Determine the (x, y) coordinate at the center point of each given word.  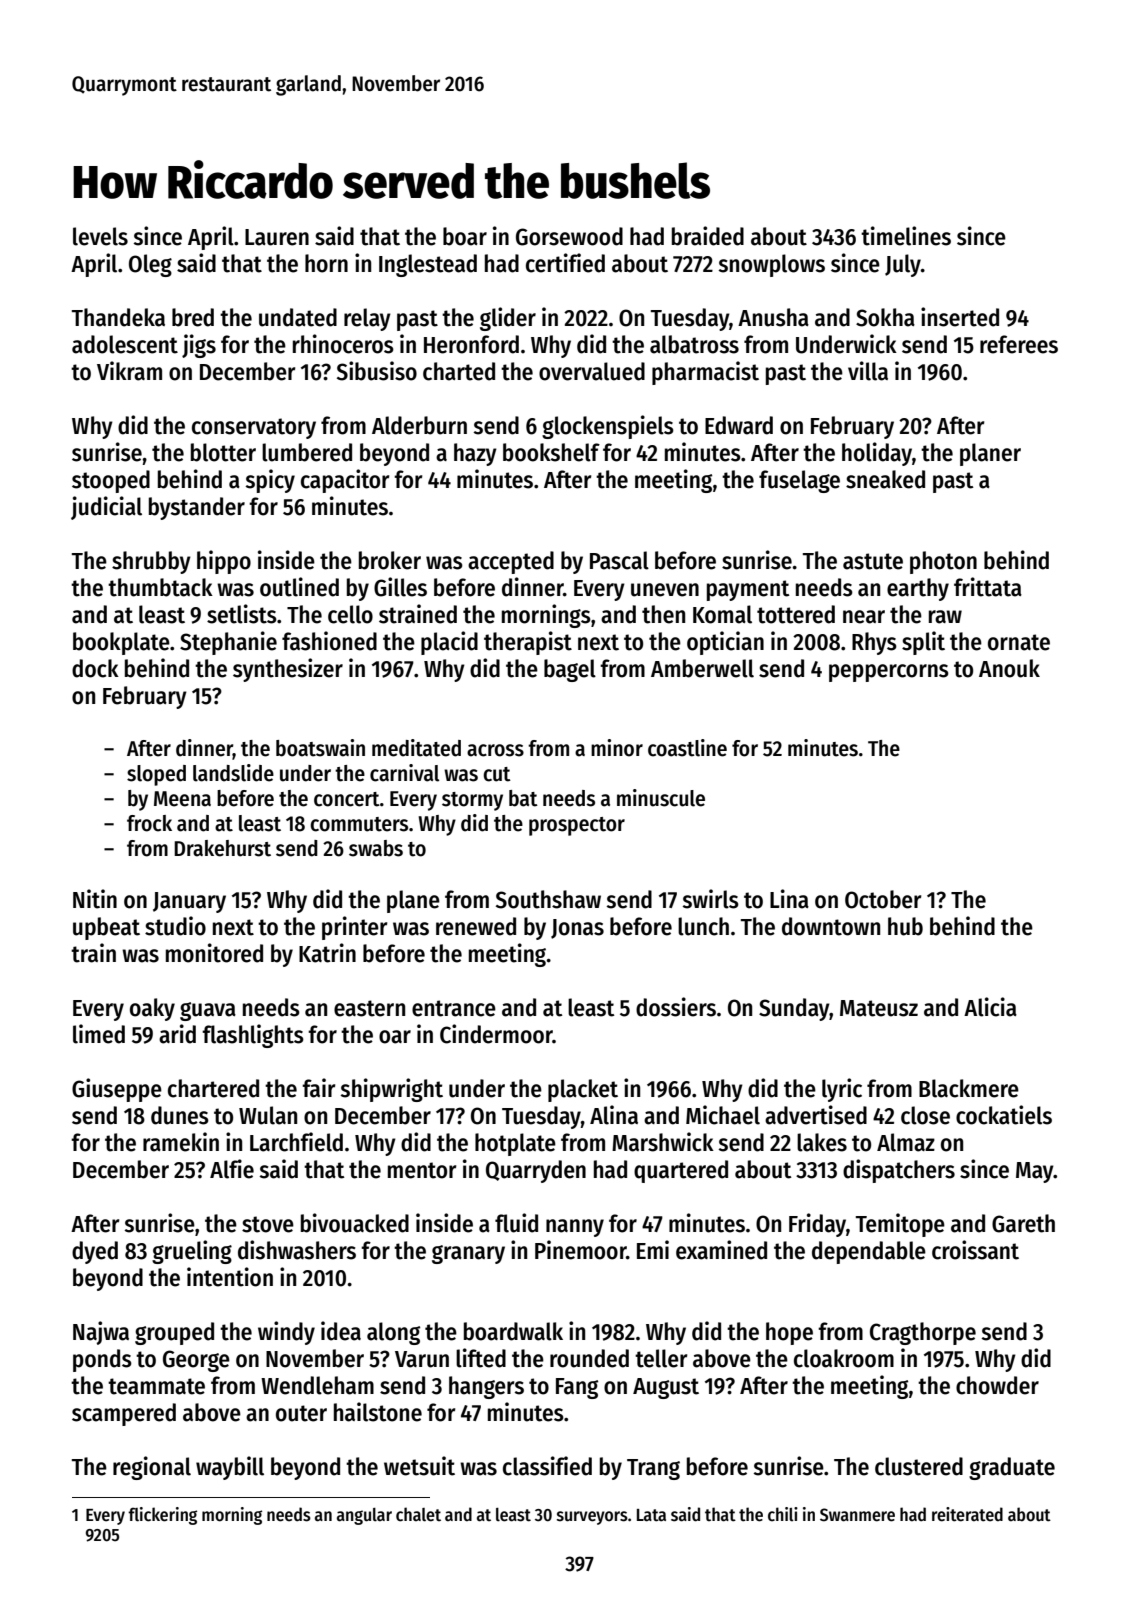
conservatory (254, 428)
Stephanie (228, 643)
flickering (162, 1516)
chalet (418, 1514)
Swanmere (857, 1515)
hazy (475, 454)
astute (873, 561)
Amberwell (702, 668)
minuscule (661, 798)
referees (1019, 344)
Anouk (1009, 668)
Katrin (327, 953)
